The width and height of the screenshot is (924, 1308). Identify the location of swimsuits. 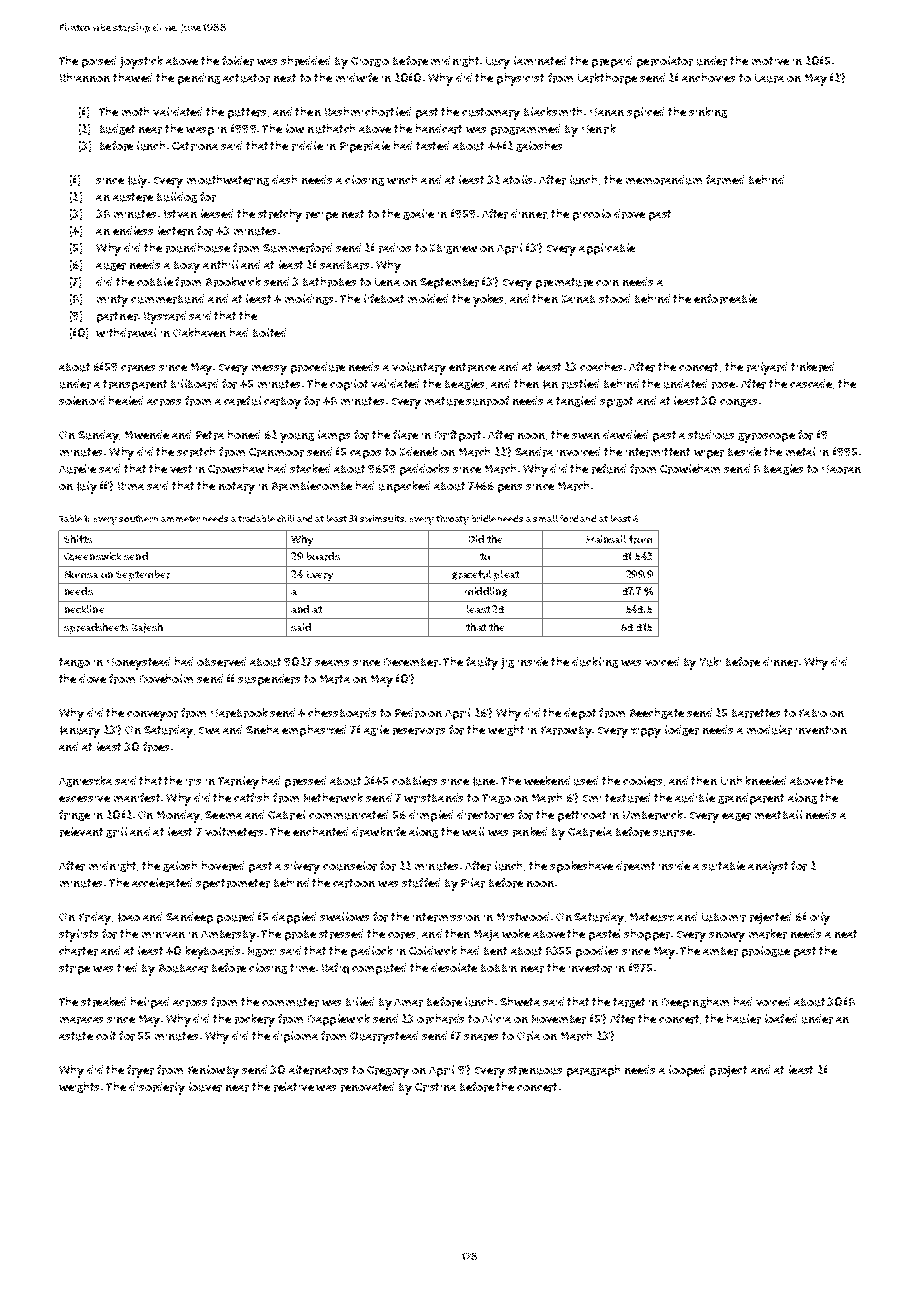
(382, 518).
